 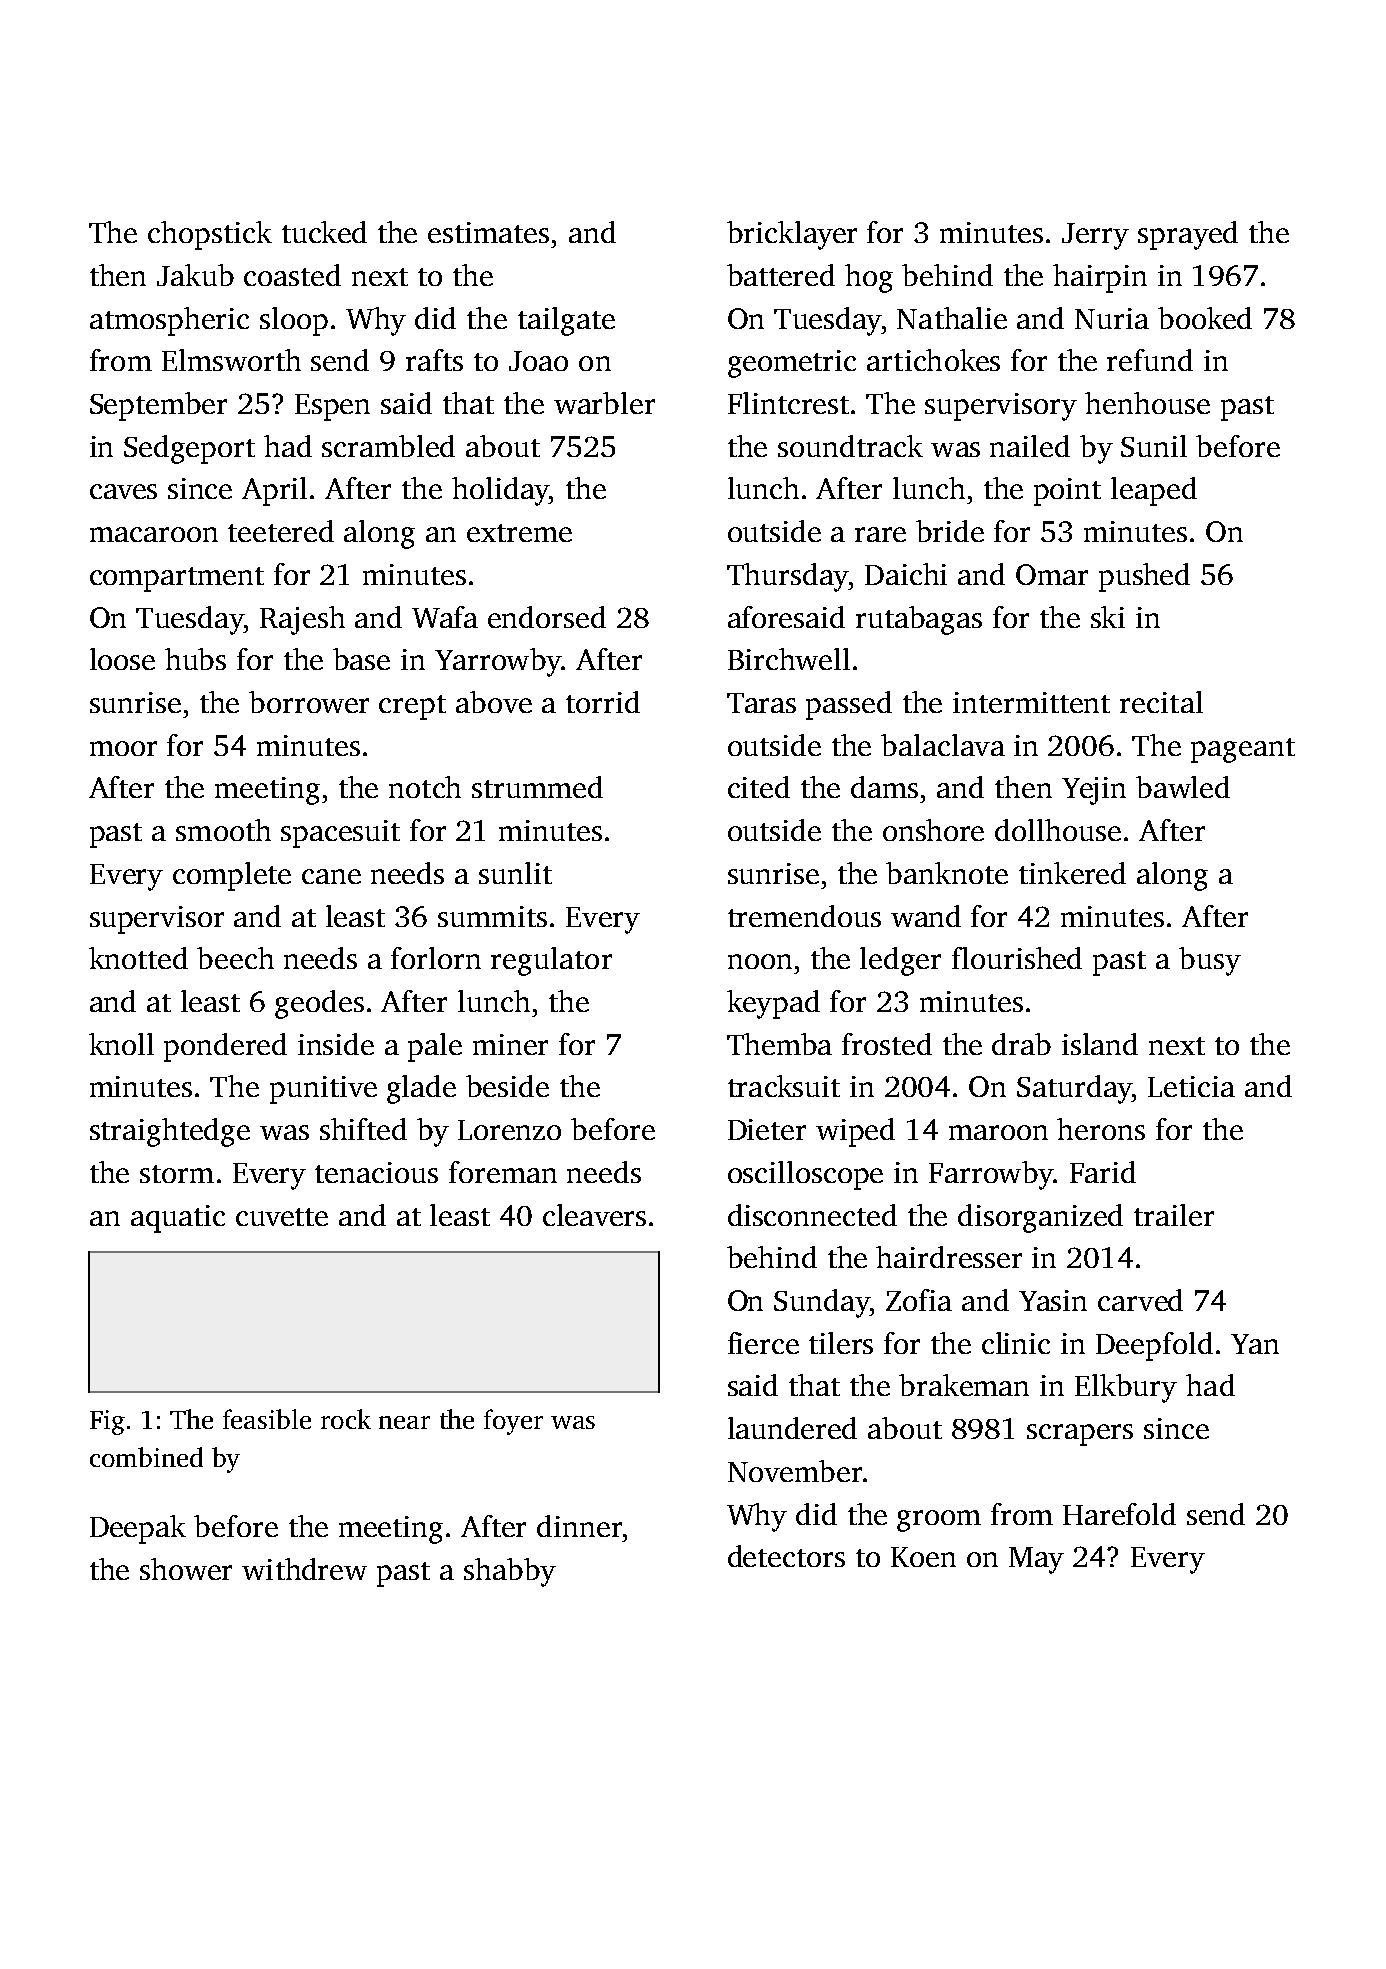 I want to click on rock, so click(x=346, y=1419).
